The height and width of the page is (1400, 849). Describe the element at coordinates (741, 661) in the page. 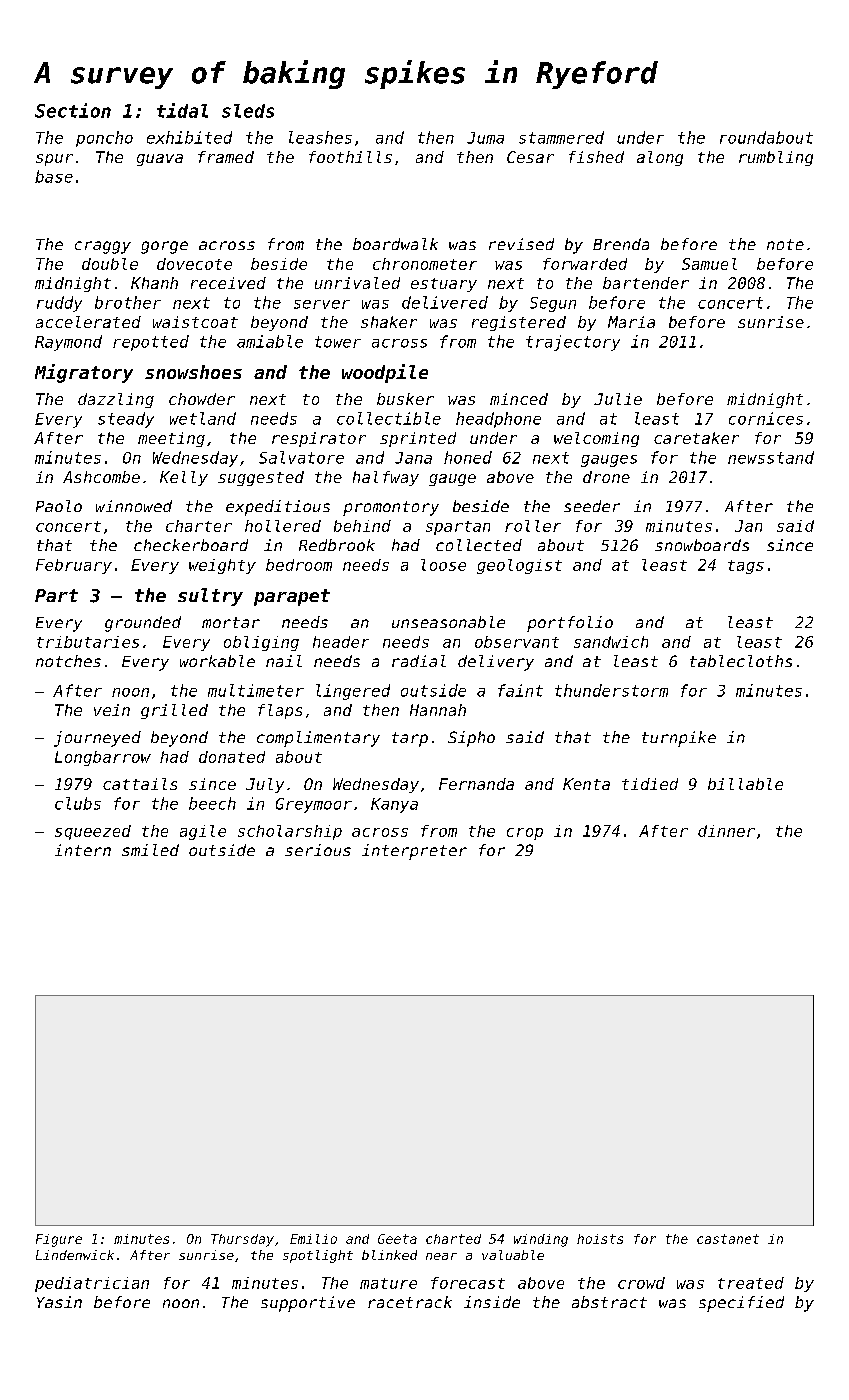

I see `tablecloths` at that location.
